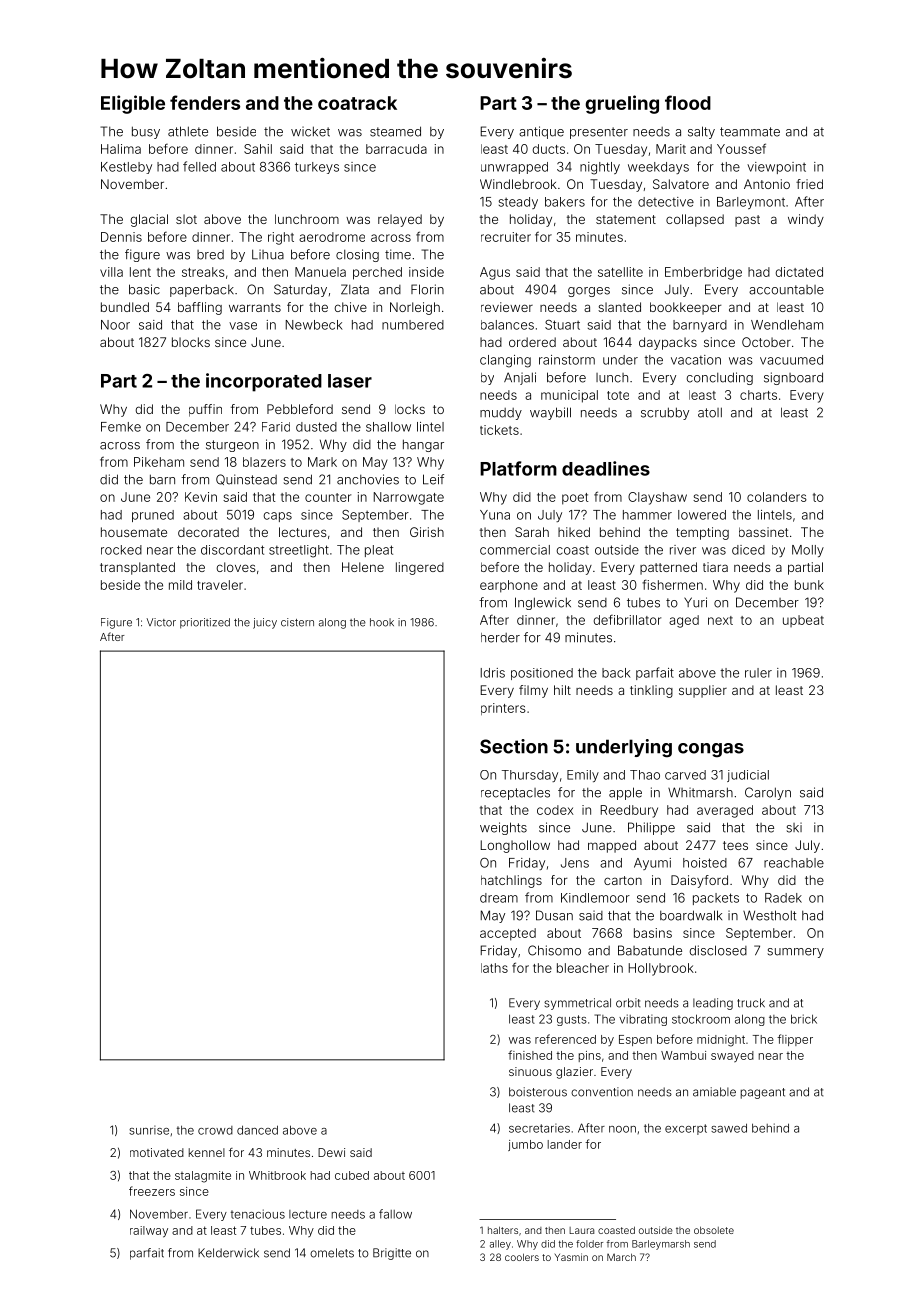 The width and height of the document is (924, 1308). Describe the element at coordinates (702, 515) in the document. I see `lowered` at that location.
